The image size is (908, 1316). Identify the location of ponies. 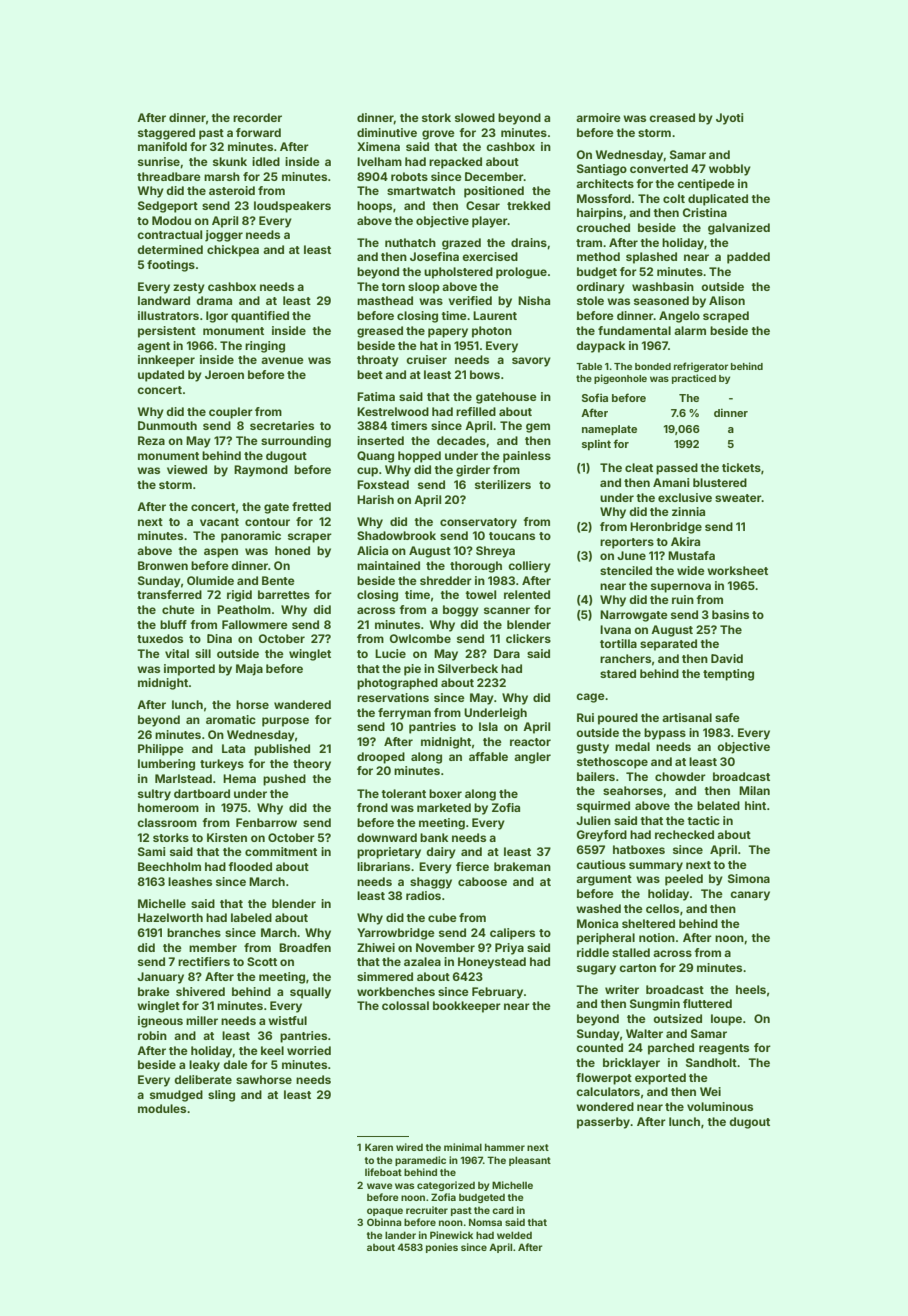
(442, 1248).
